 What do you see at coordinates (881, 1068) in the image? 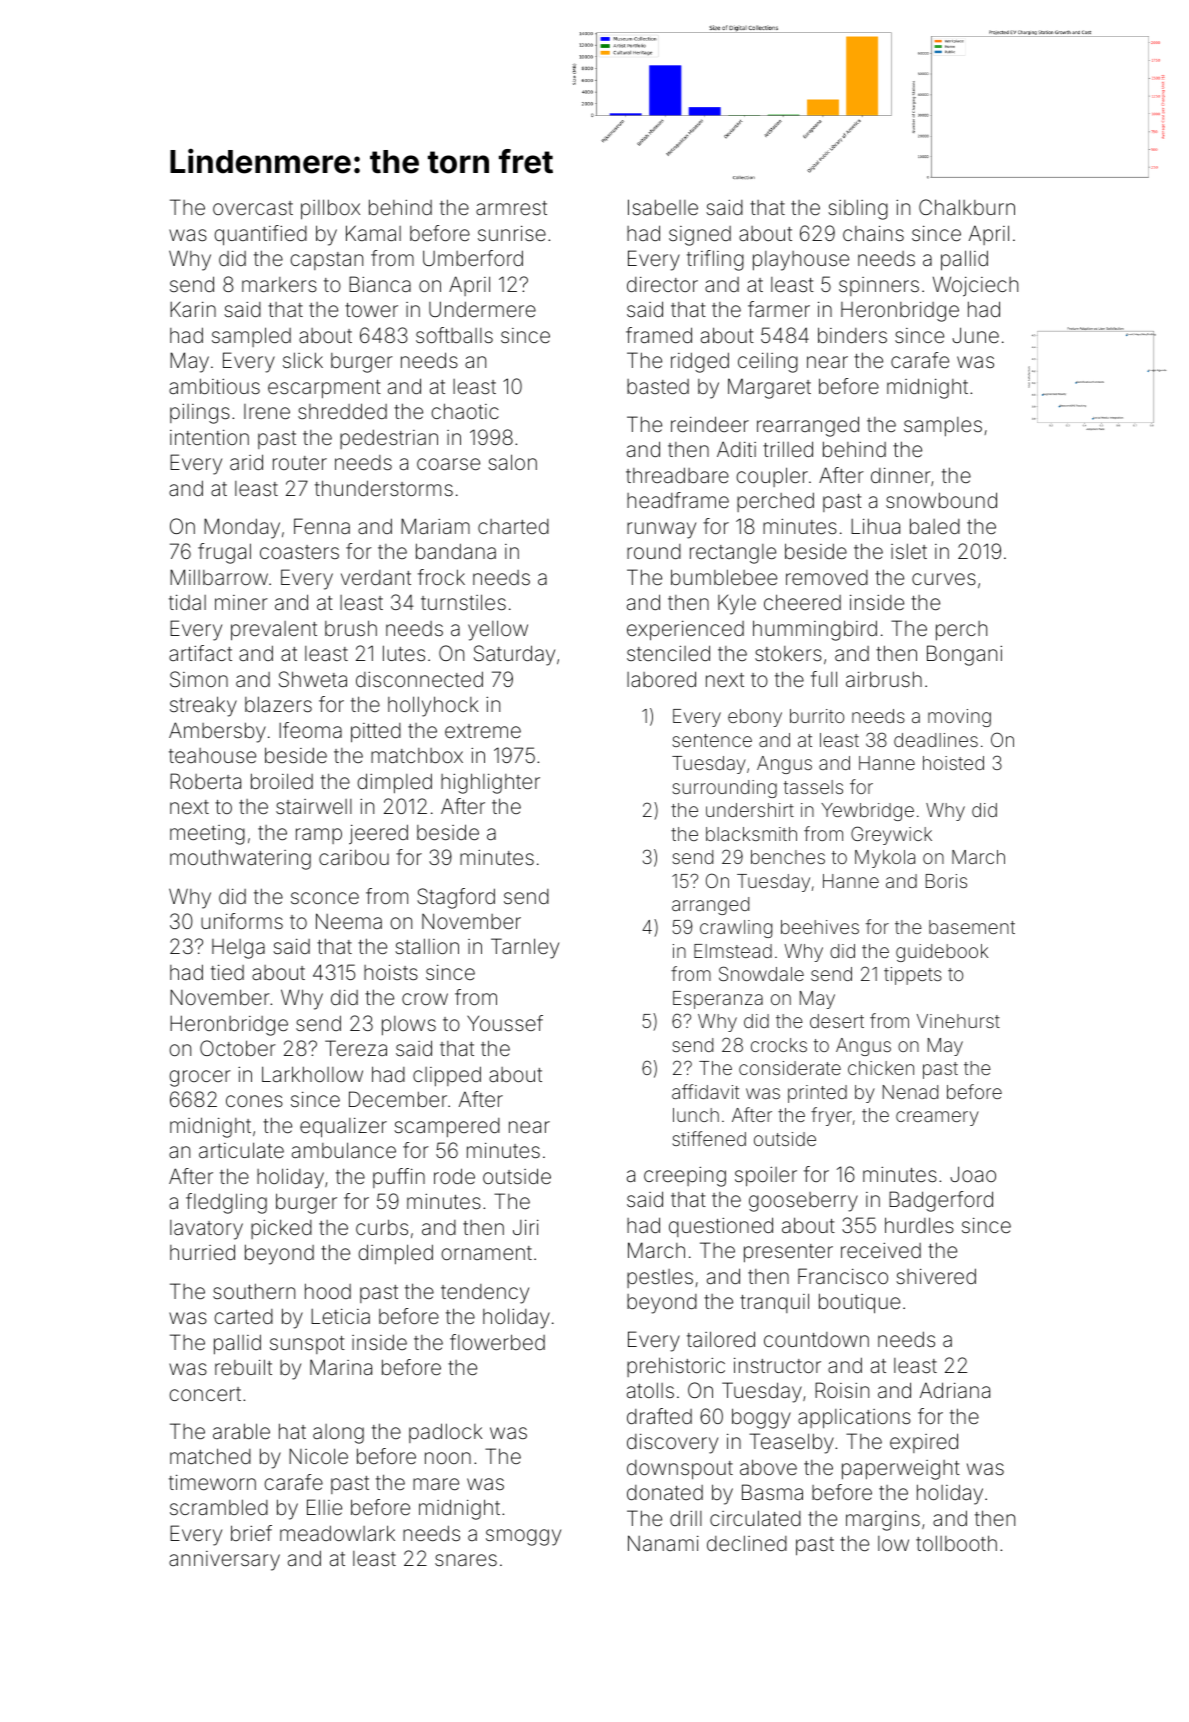
I see `chicken` at bounding box center [881, 1068].
